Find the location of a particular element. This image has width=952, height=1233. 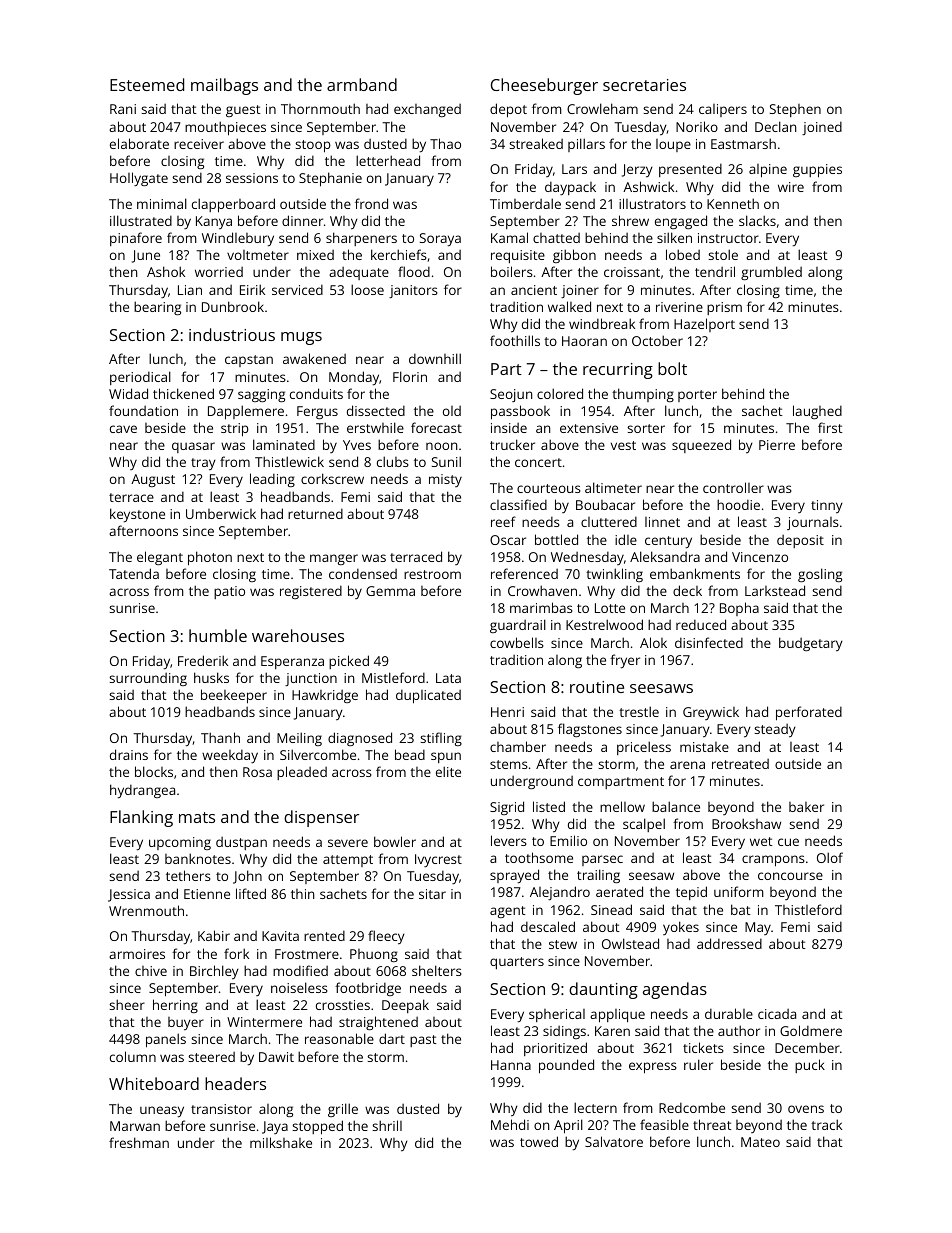

grumbled is located at coordinates (771, 273).
